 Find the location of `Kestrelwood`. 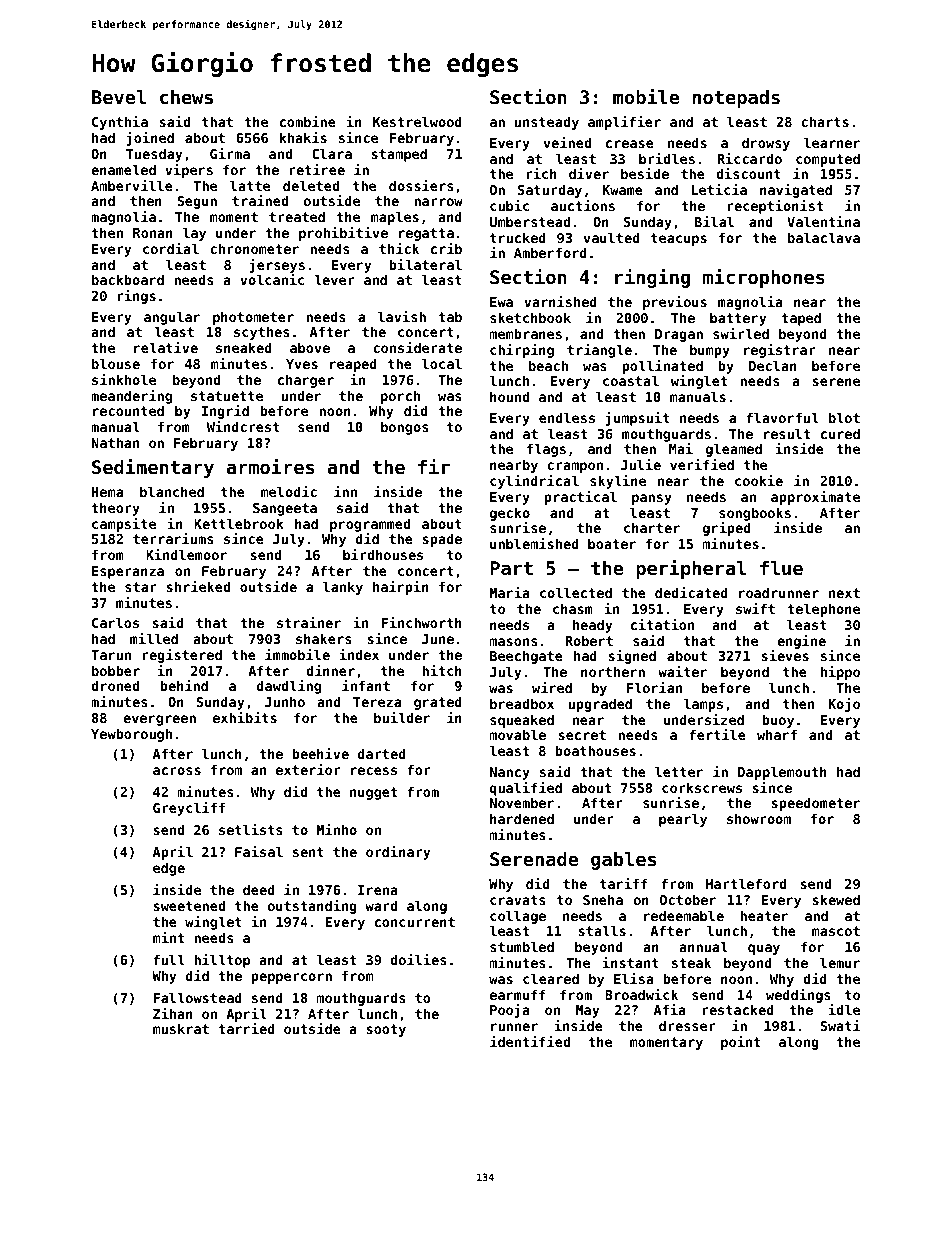

Kestrelwood is located at coordinates (417, 121).
